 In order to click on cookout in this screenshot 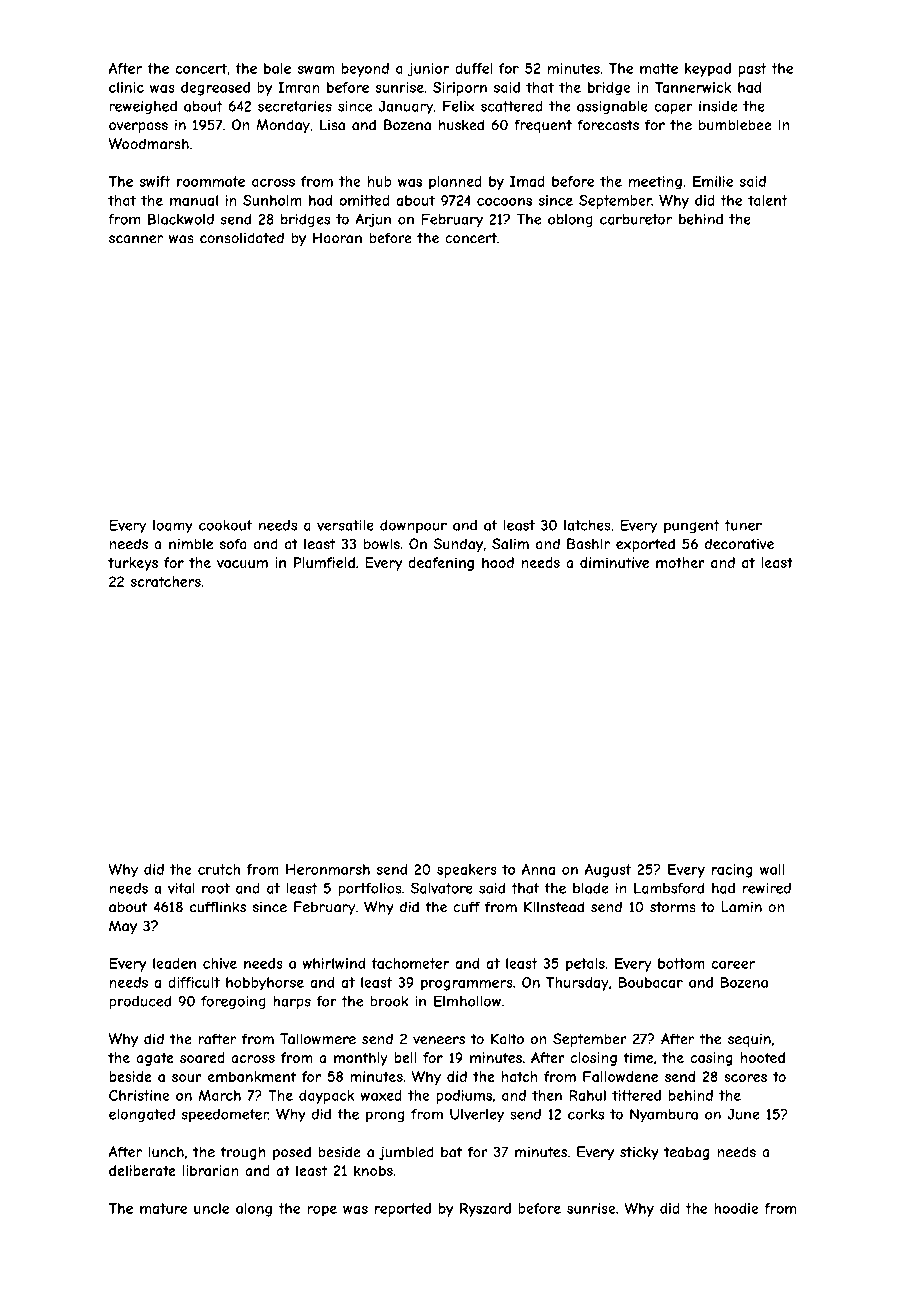, I will do `click(225, 525)`.
